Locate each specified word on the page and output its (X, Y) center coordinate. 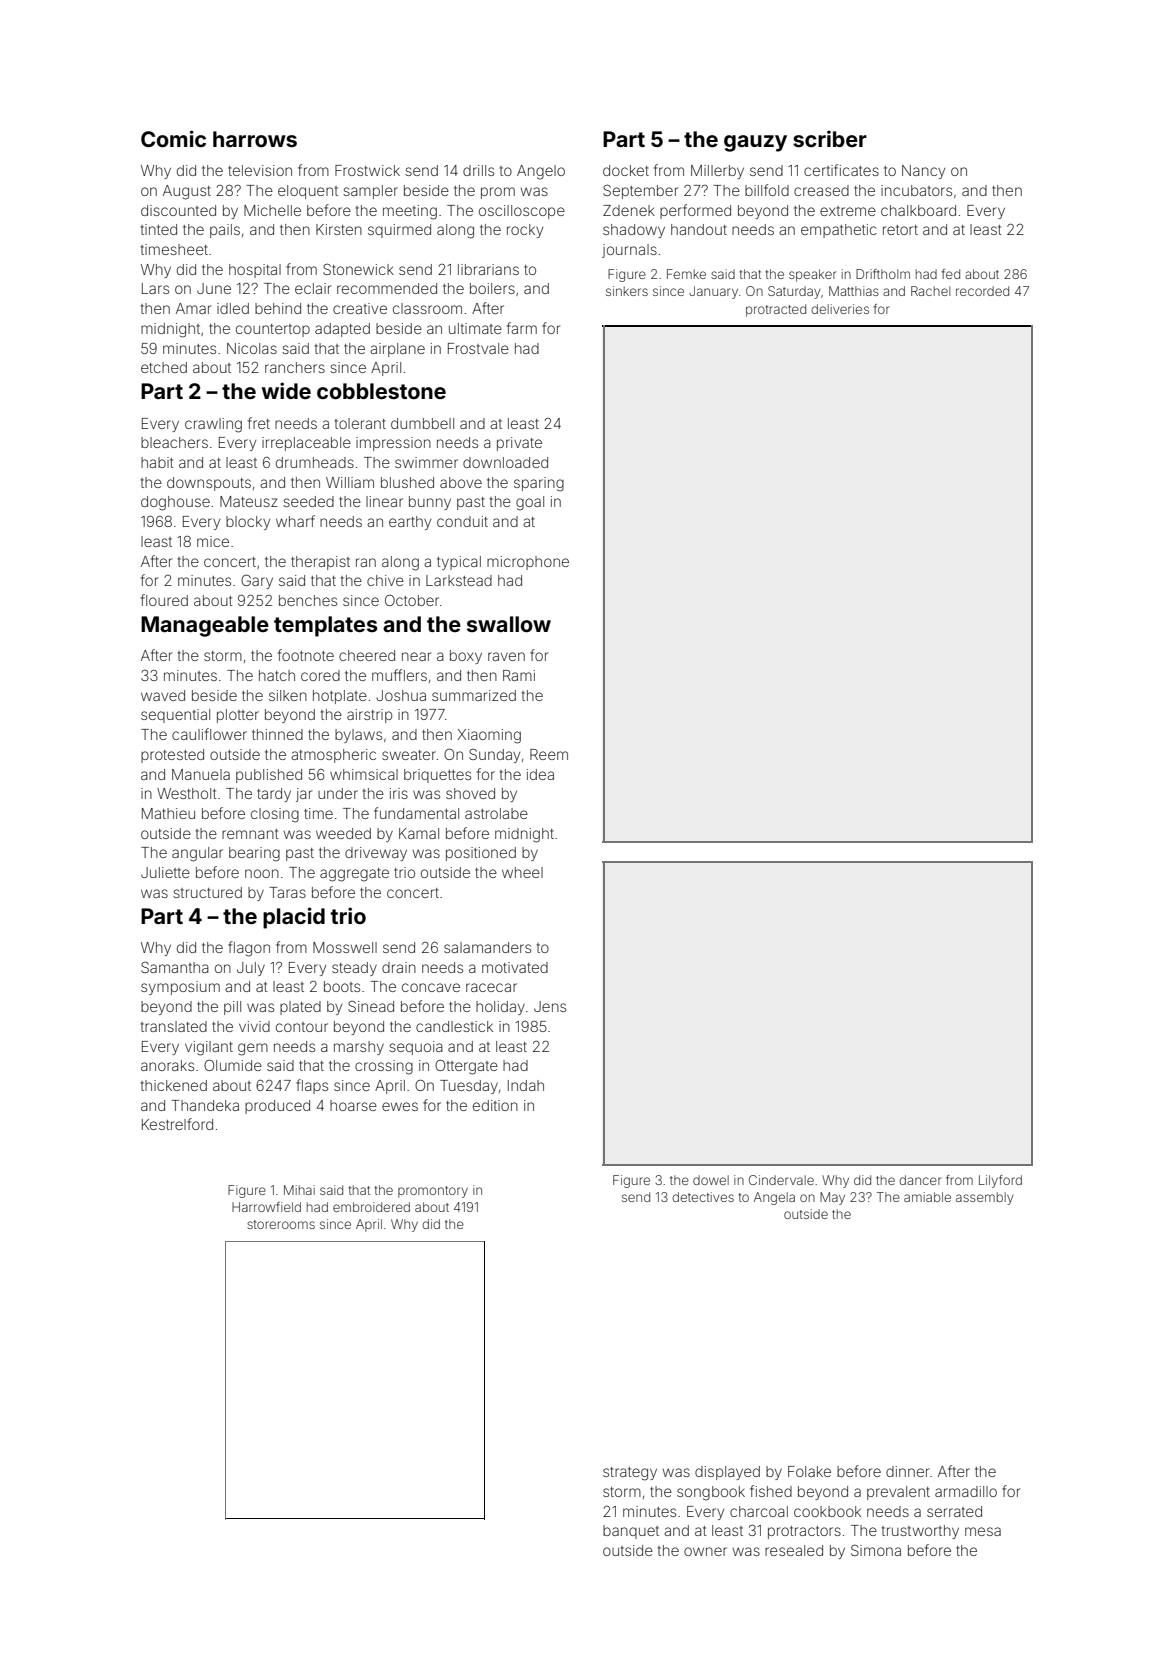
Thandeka (205, 1105)
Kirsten (339, 229)
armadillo (966, 1491)
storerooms (281, 1224)
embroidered (371, 1207)
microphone (528, 563)
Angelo (541, 172)
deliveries (840, 309)
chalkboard (918, 210)
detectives (703, 1197)
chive (385, 580)
